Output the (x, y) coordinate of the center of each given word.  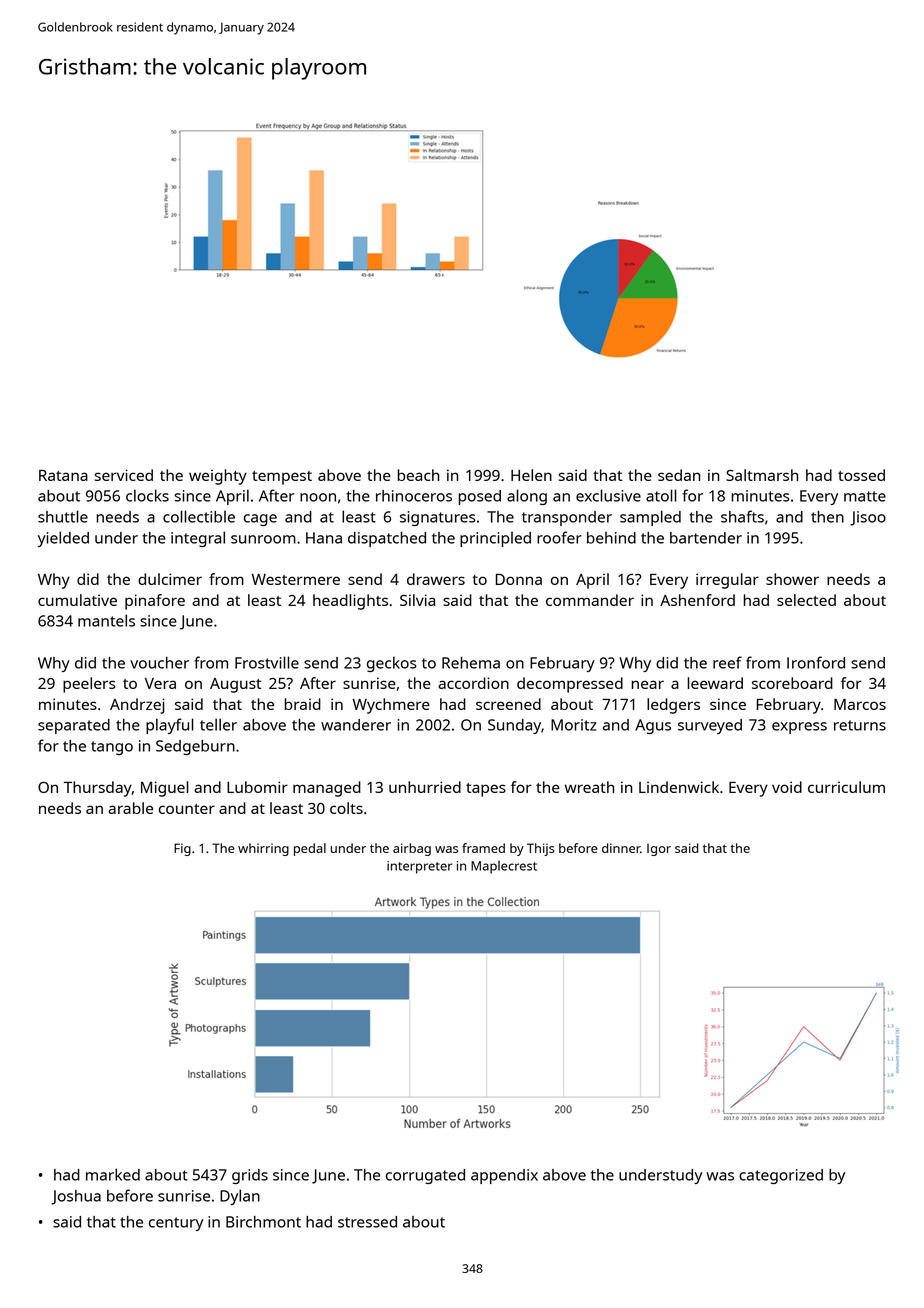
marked (113, 1174)
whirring (263, 849)
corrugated (425, 1176)
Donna (519, 579)
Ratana (63, 475)
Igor (659, 850)
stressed (367, 1222)
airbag (412, 849)
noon (318, 497)
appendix (504, 1176)
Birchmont (263, 1222)
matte (865, 496)
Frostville (267, 662)
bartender (706, 538)
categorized (781, 1176)
